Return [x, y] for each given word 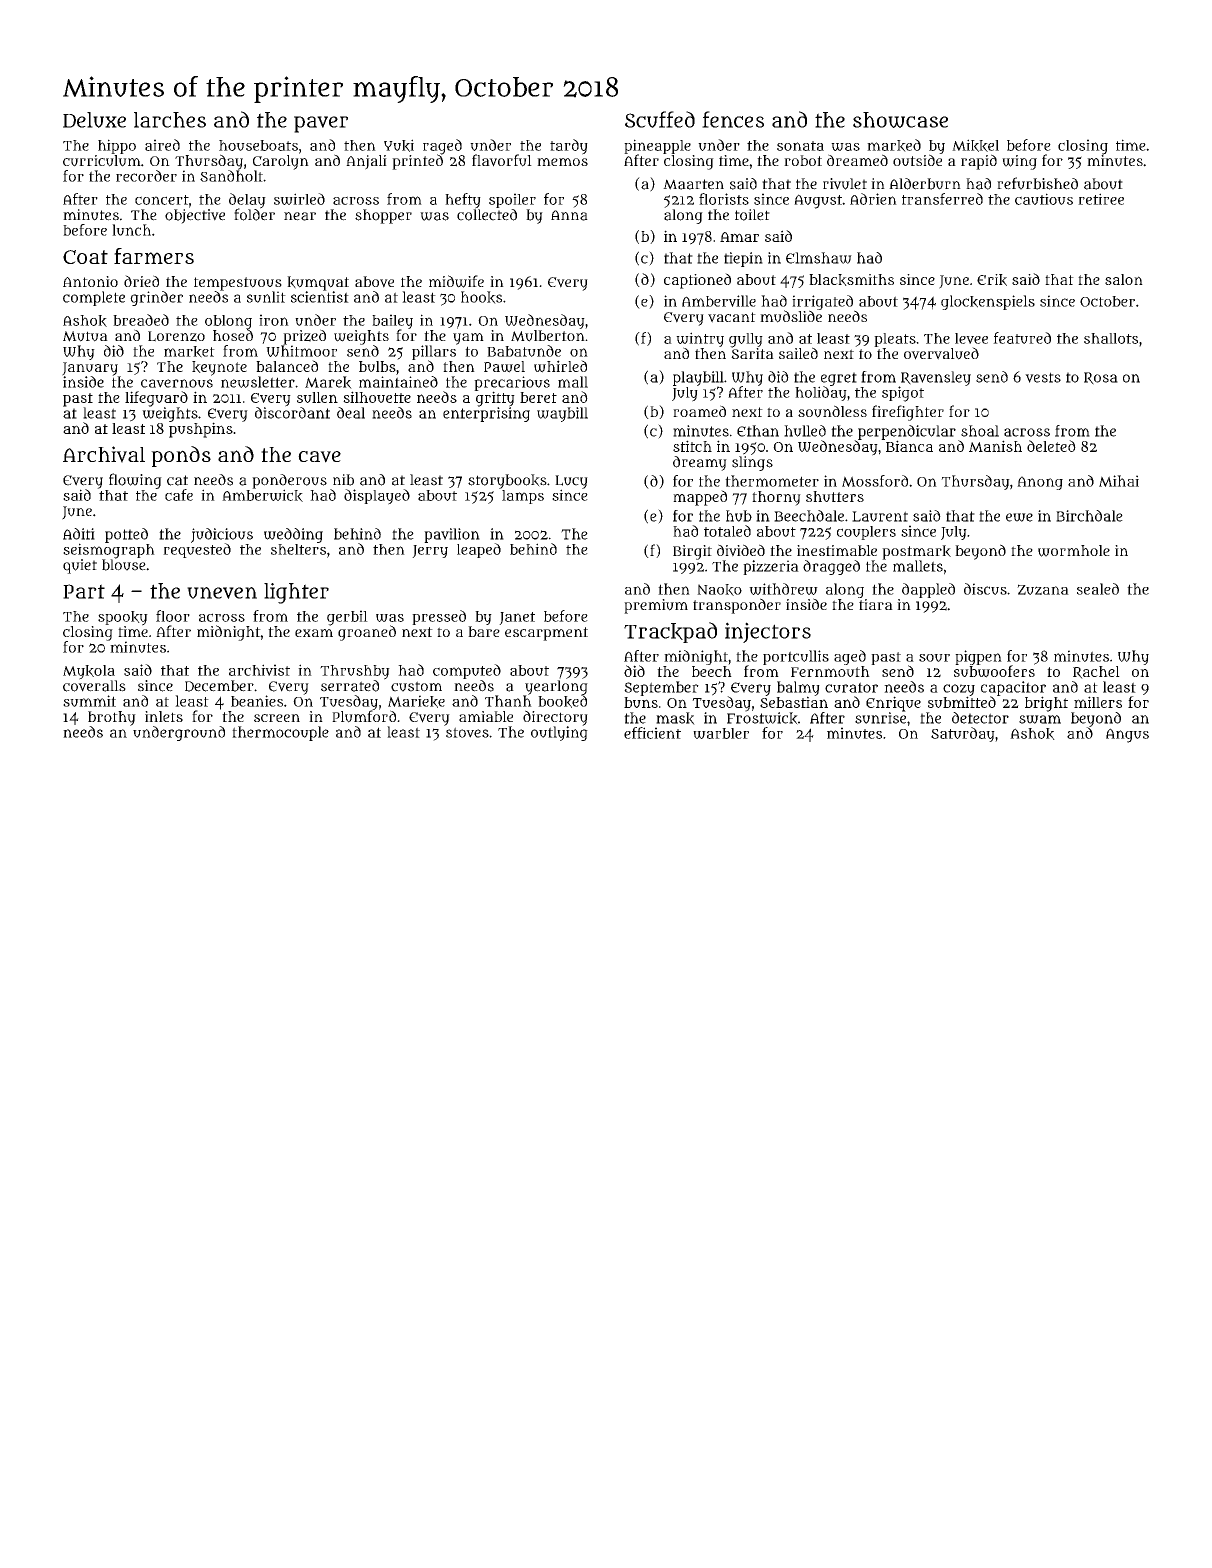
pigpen [978, 657]
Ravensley [936, 378]
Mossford [875, 481]
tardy [569, 147]
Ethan [758, 431]
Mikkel [975, 145]
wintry [700, 340]
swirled [299, 199]
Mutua [85, 336]
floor [173, 616]
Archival [104, 454]
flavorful [502, 160]
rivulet [845, 184]
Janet [517, 618]
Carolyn [281, 162]
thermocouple [280, 733]
